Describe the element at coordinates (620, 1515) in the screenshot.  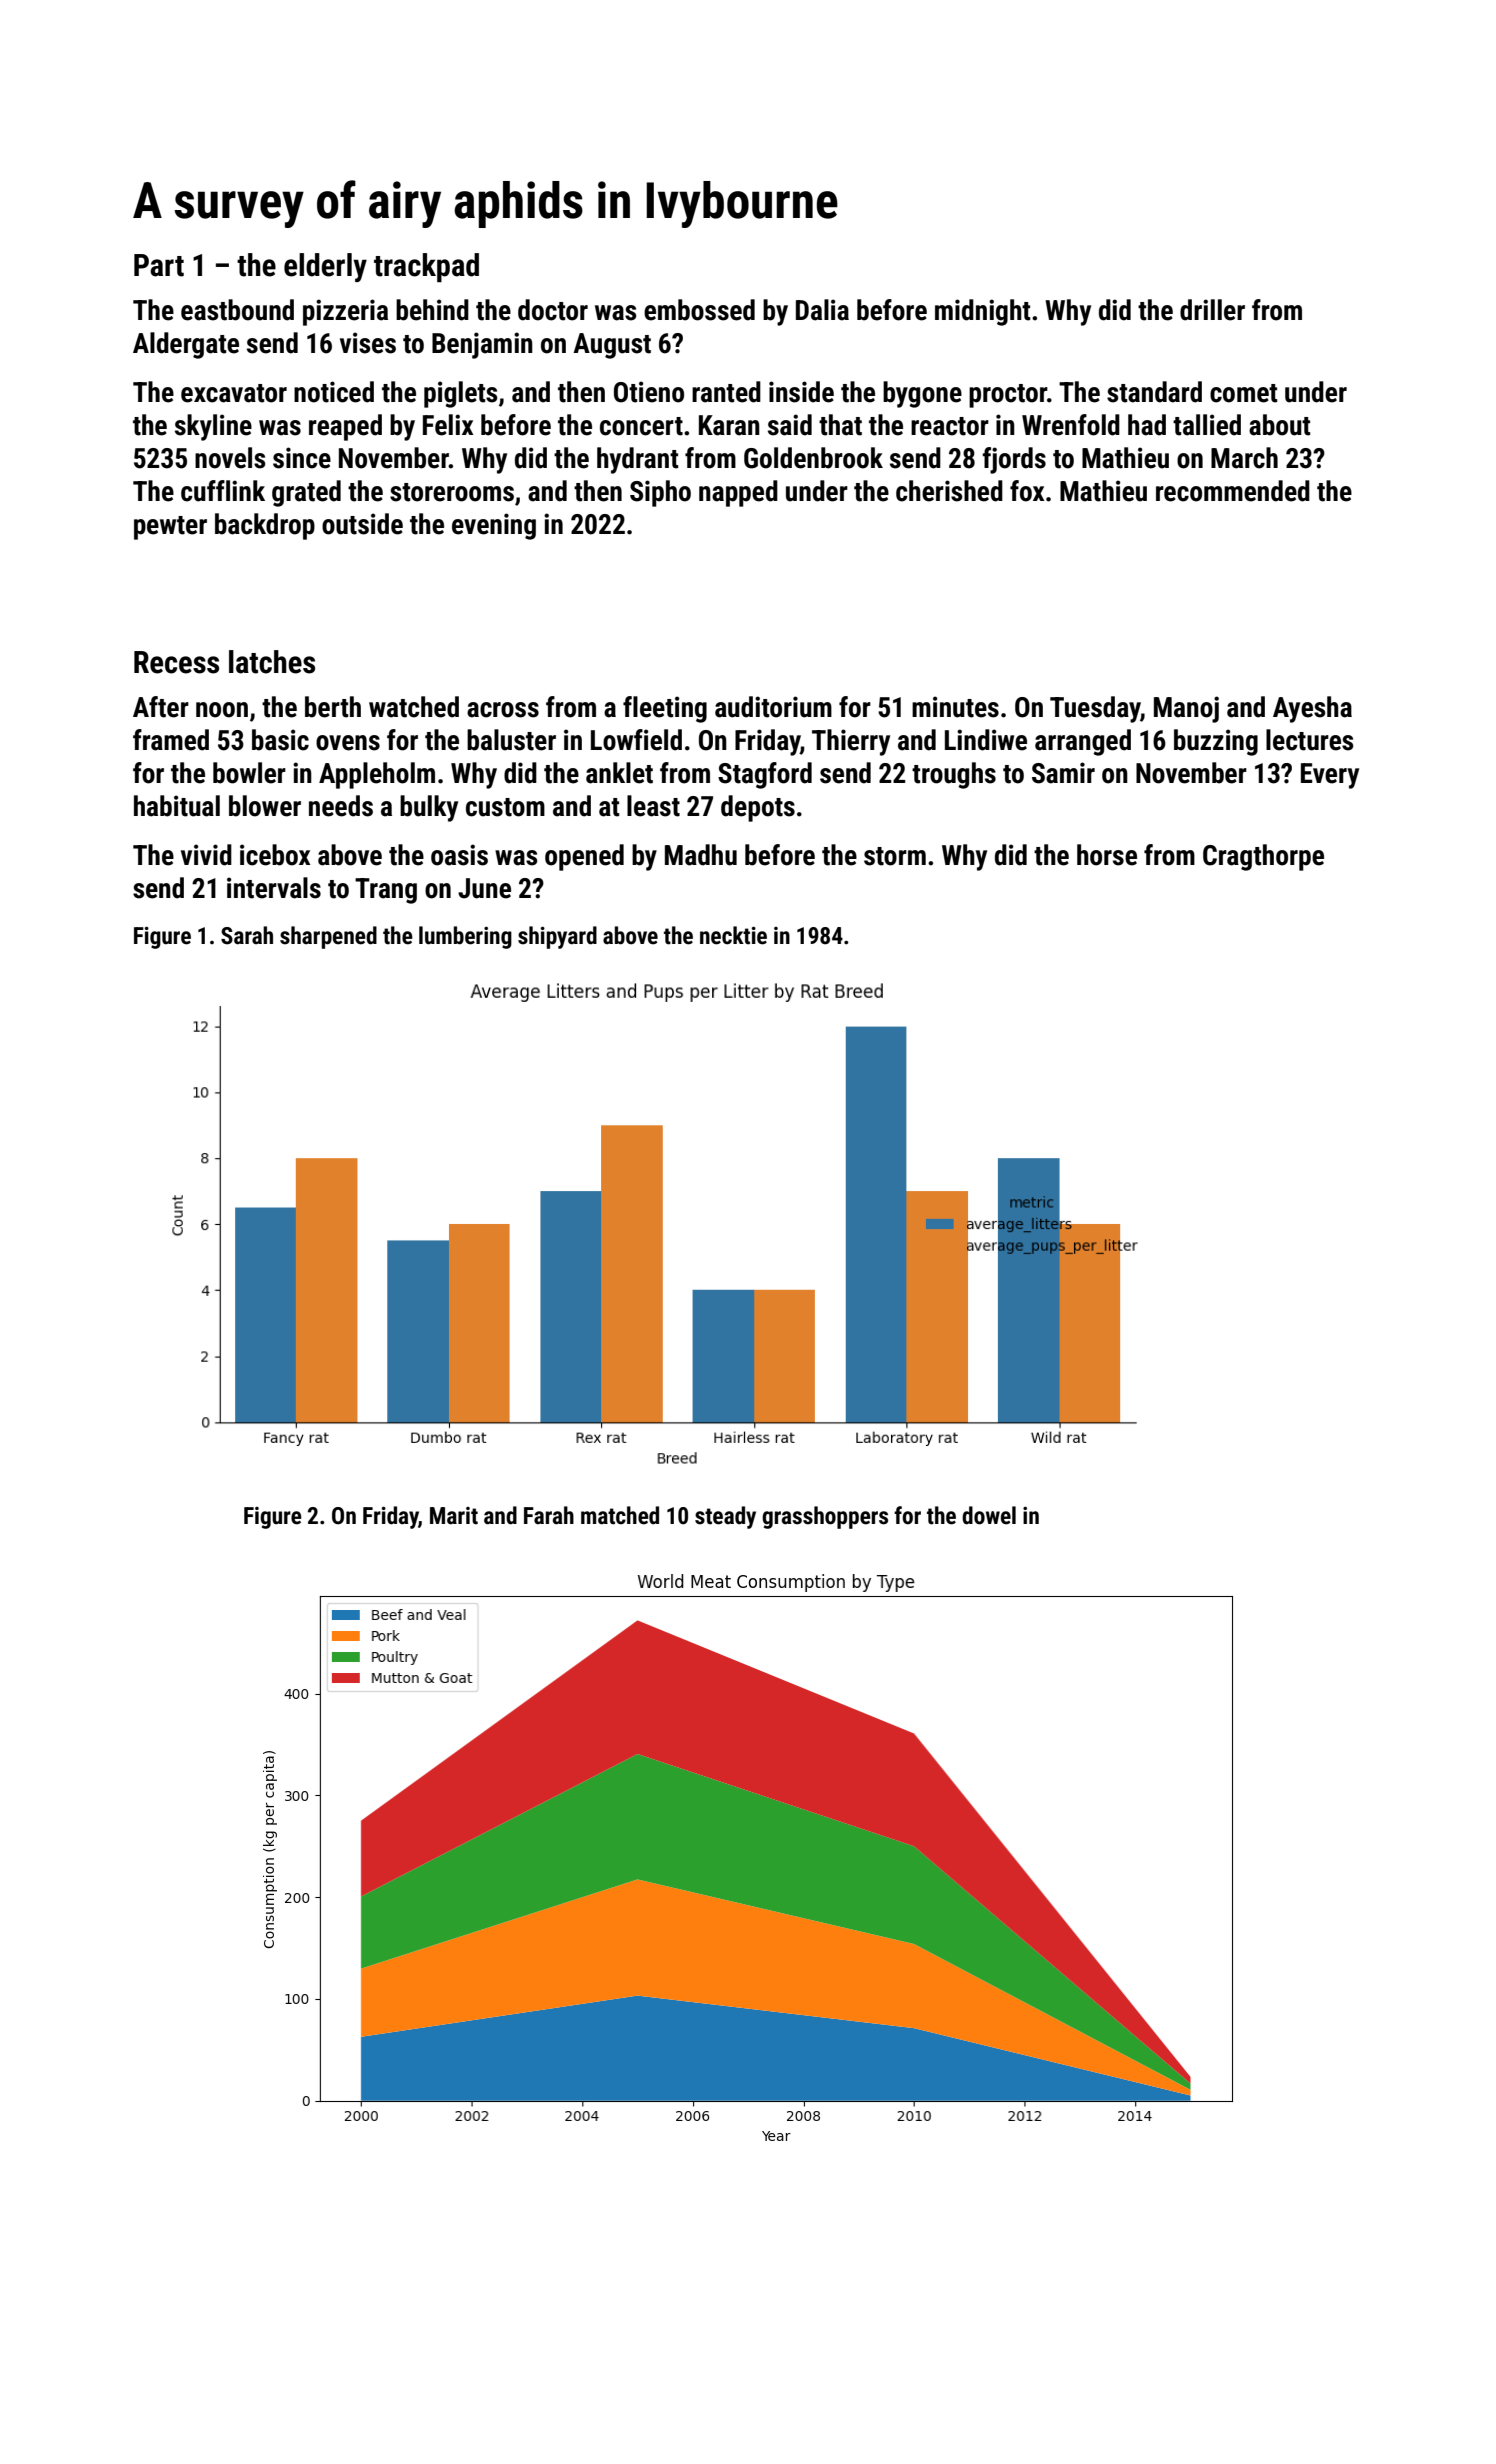
I see `matched` at that location.
